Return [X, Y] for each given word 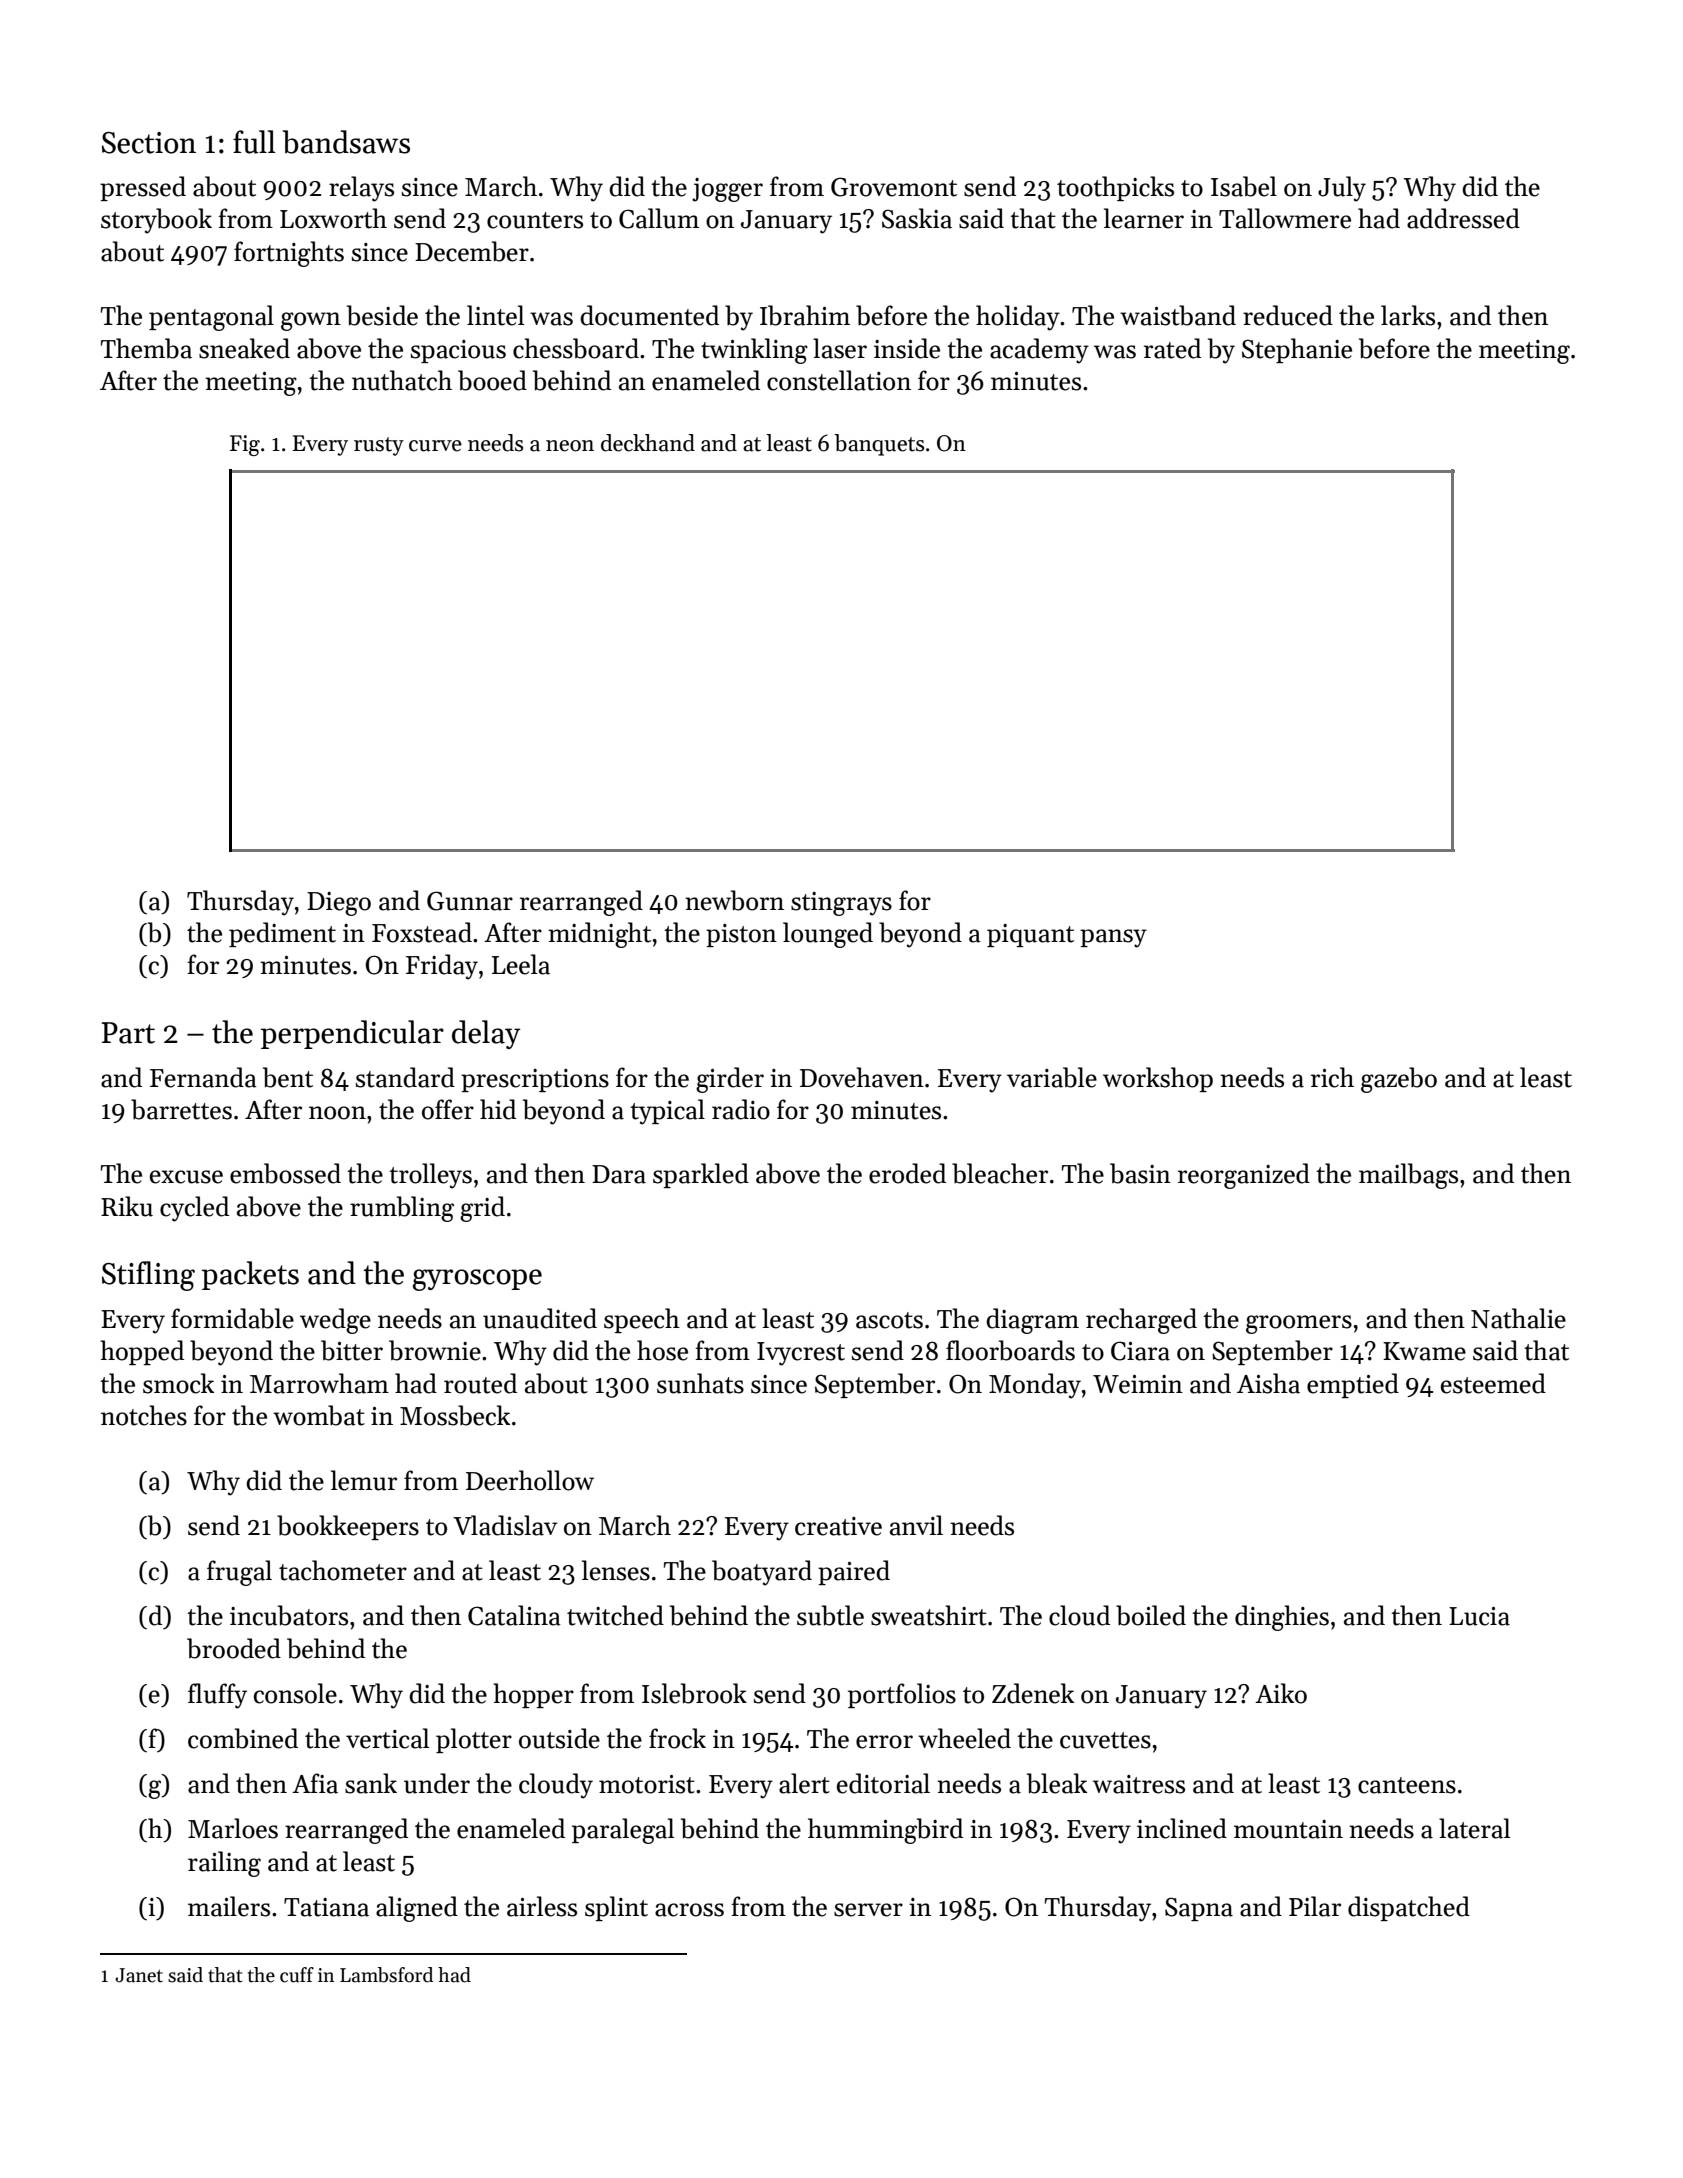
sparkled [701, 1175]
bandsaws [346, 142]
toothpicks [1115, 188]
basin [1140, 1173]
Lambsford [386, 1975]
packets [250, 1275]
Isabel [1244, 186]
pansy [1113, 938]
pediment [282, 934]
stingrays [841, 904]
